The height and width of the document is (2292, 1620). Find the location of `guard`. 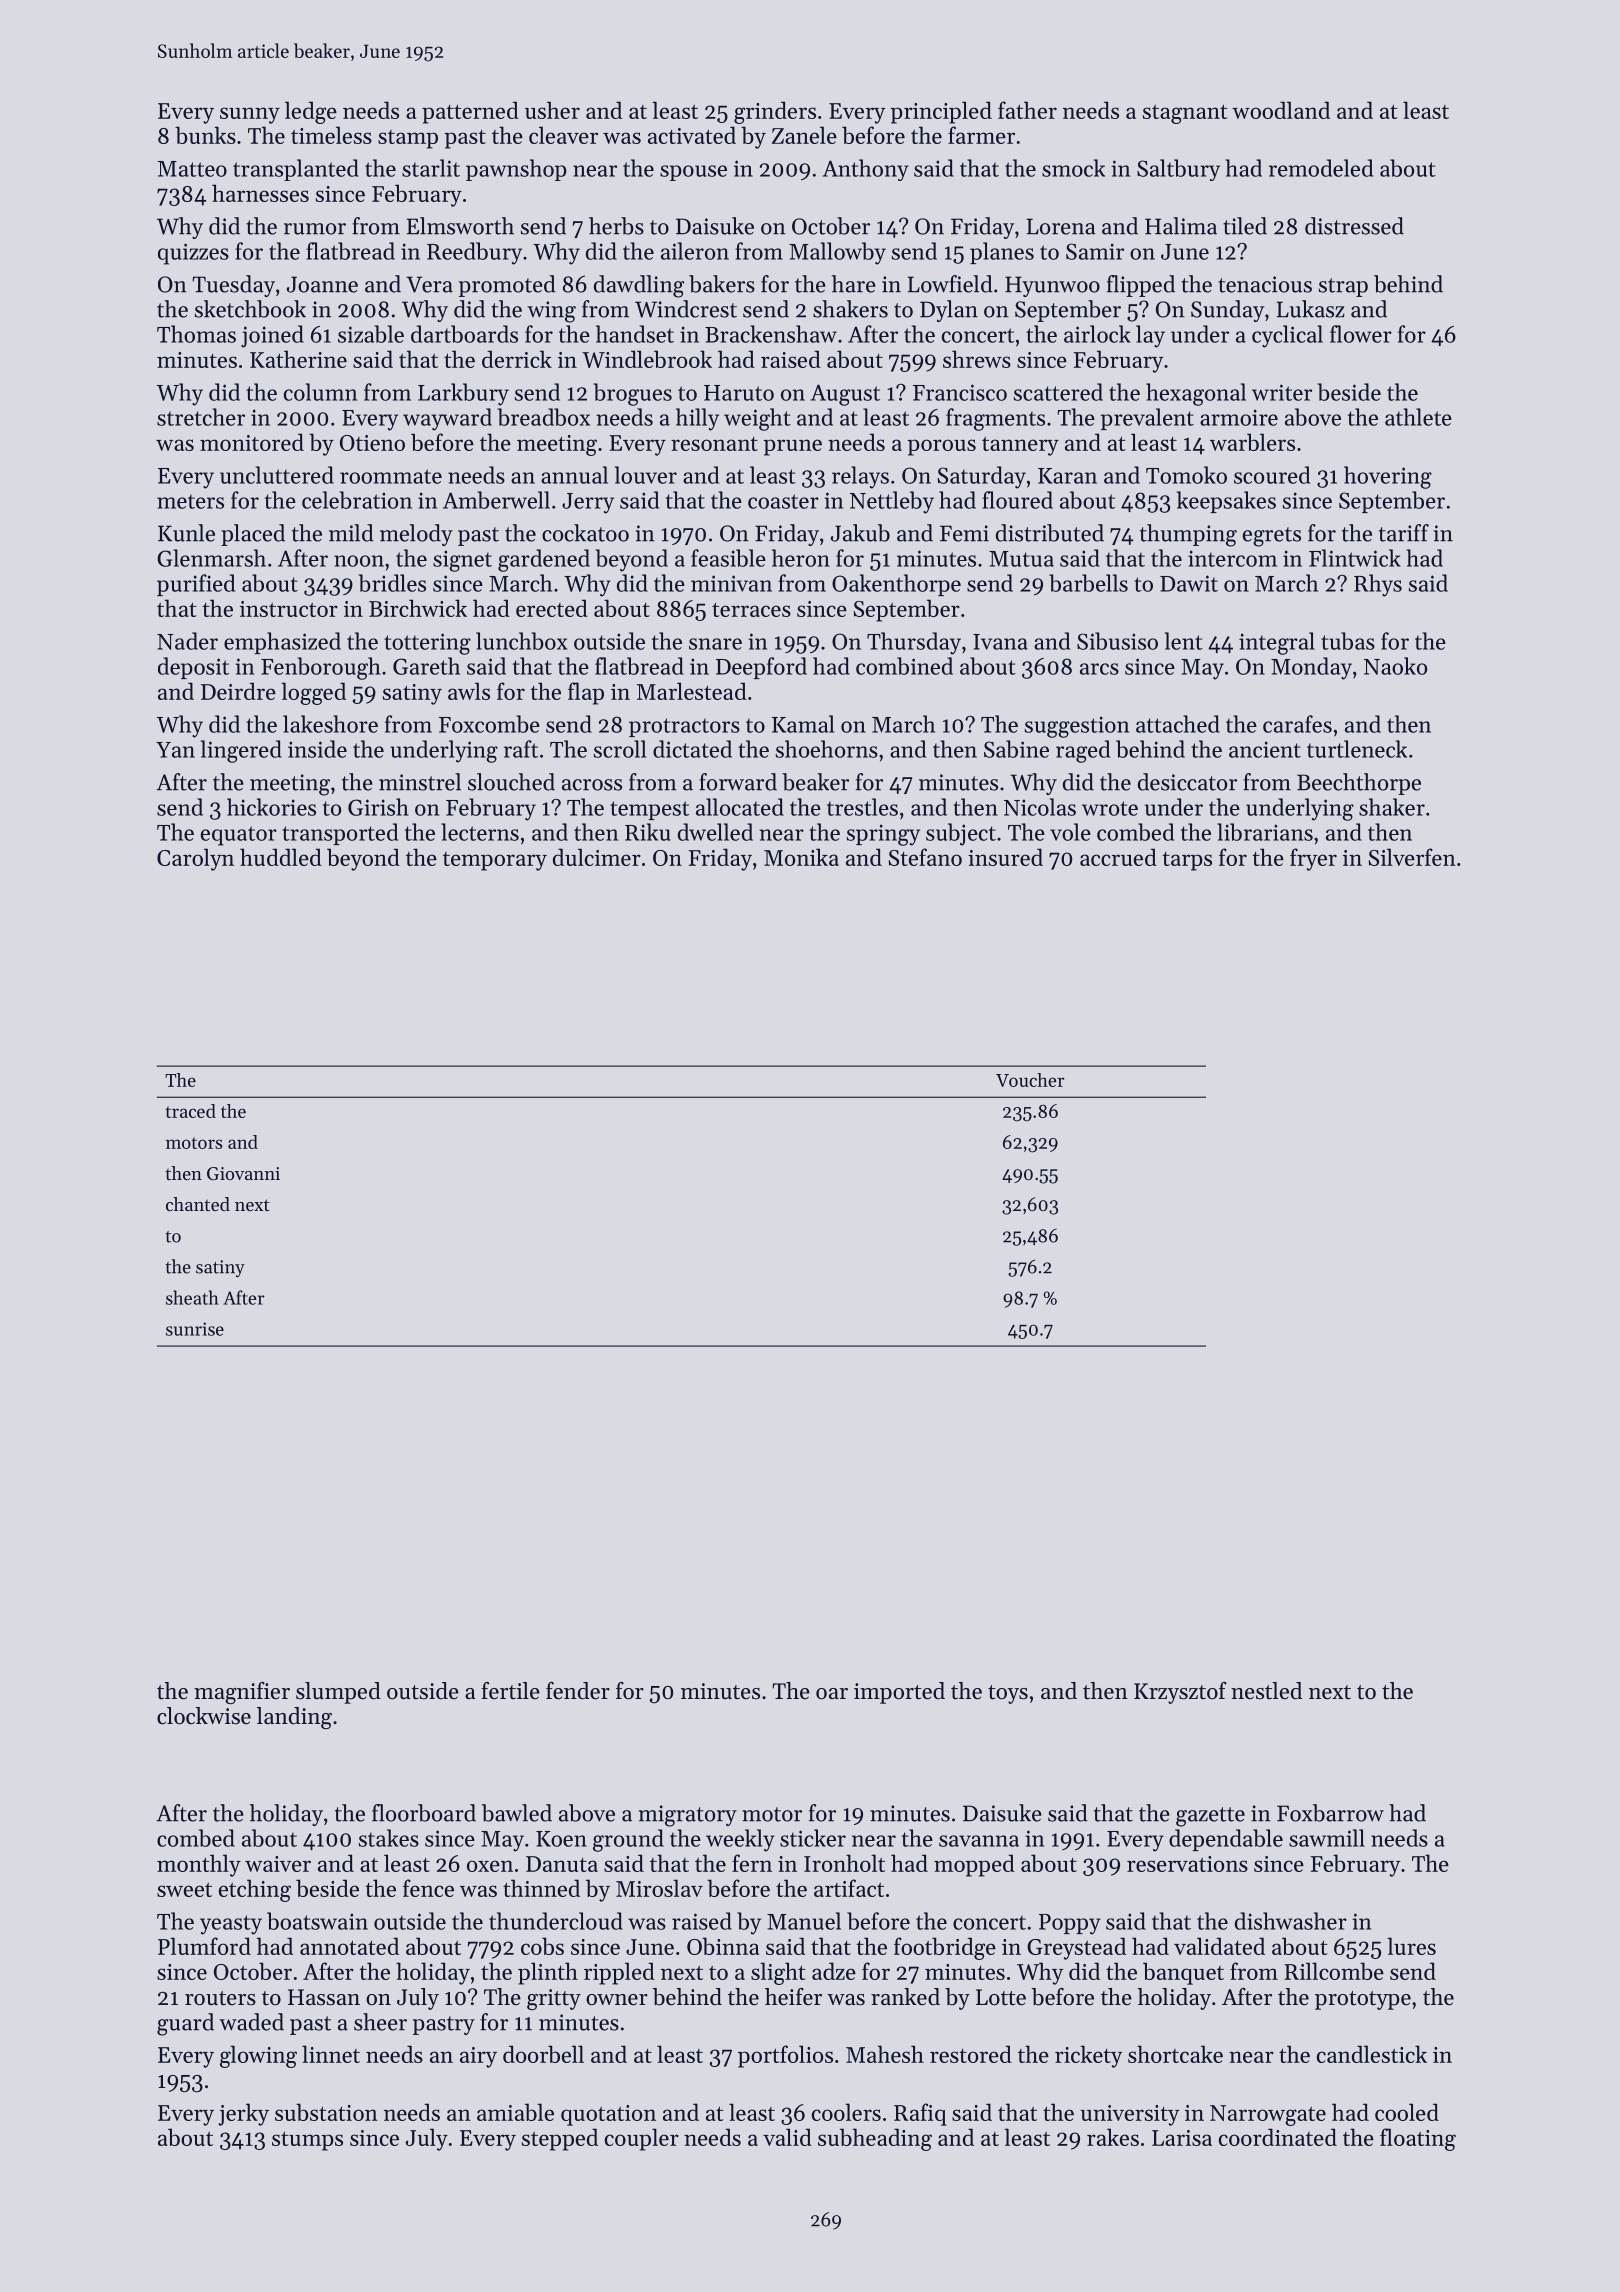

guard is located at coordinates (185, 2024).
